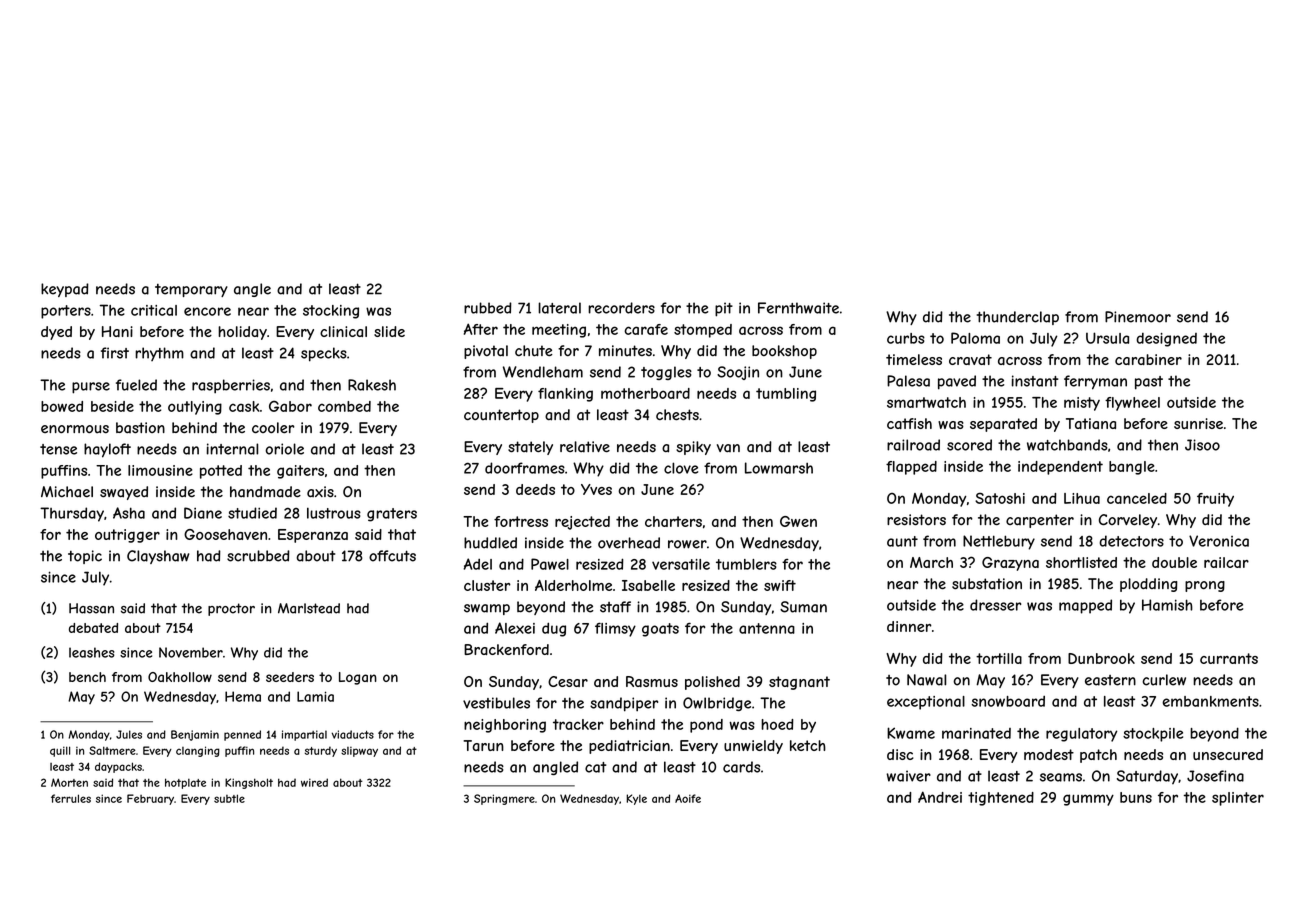 The width and height of the screenshot is (1308, 924). Describe the element at coordinates (198, 751) in the screenshot. I see `clanging` at that location.
